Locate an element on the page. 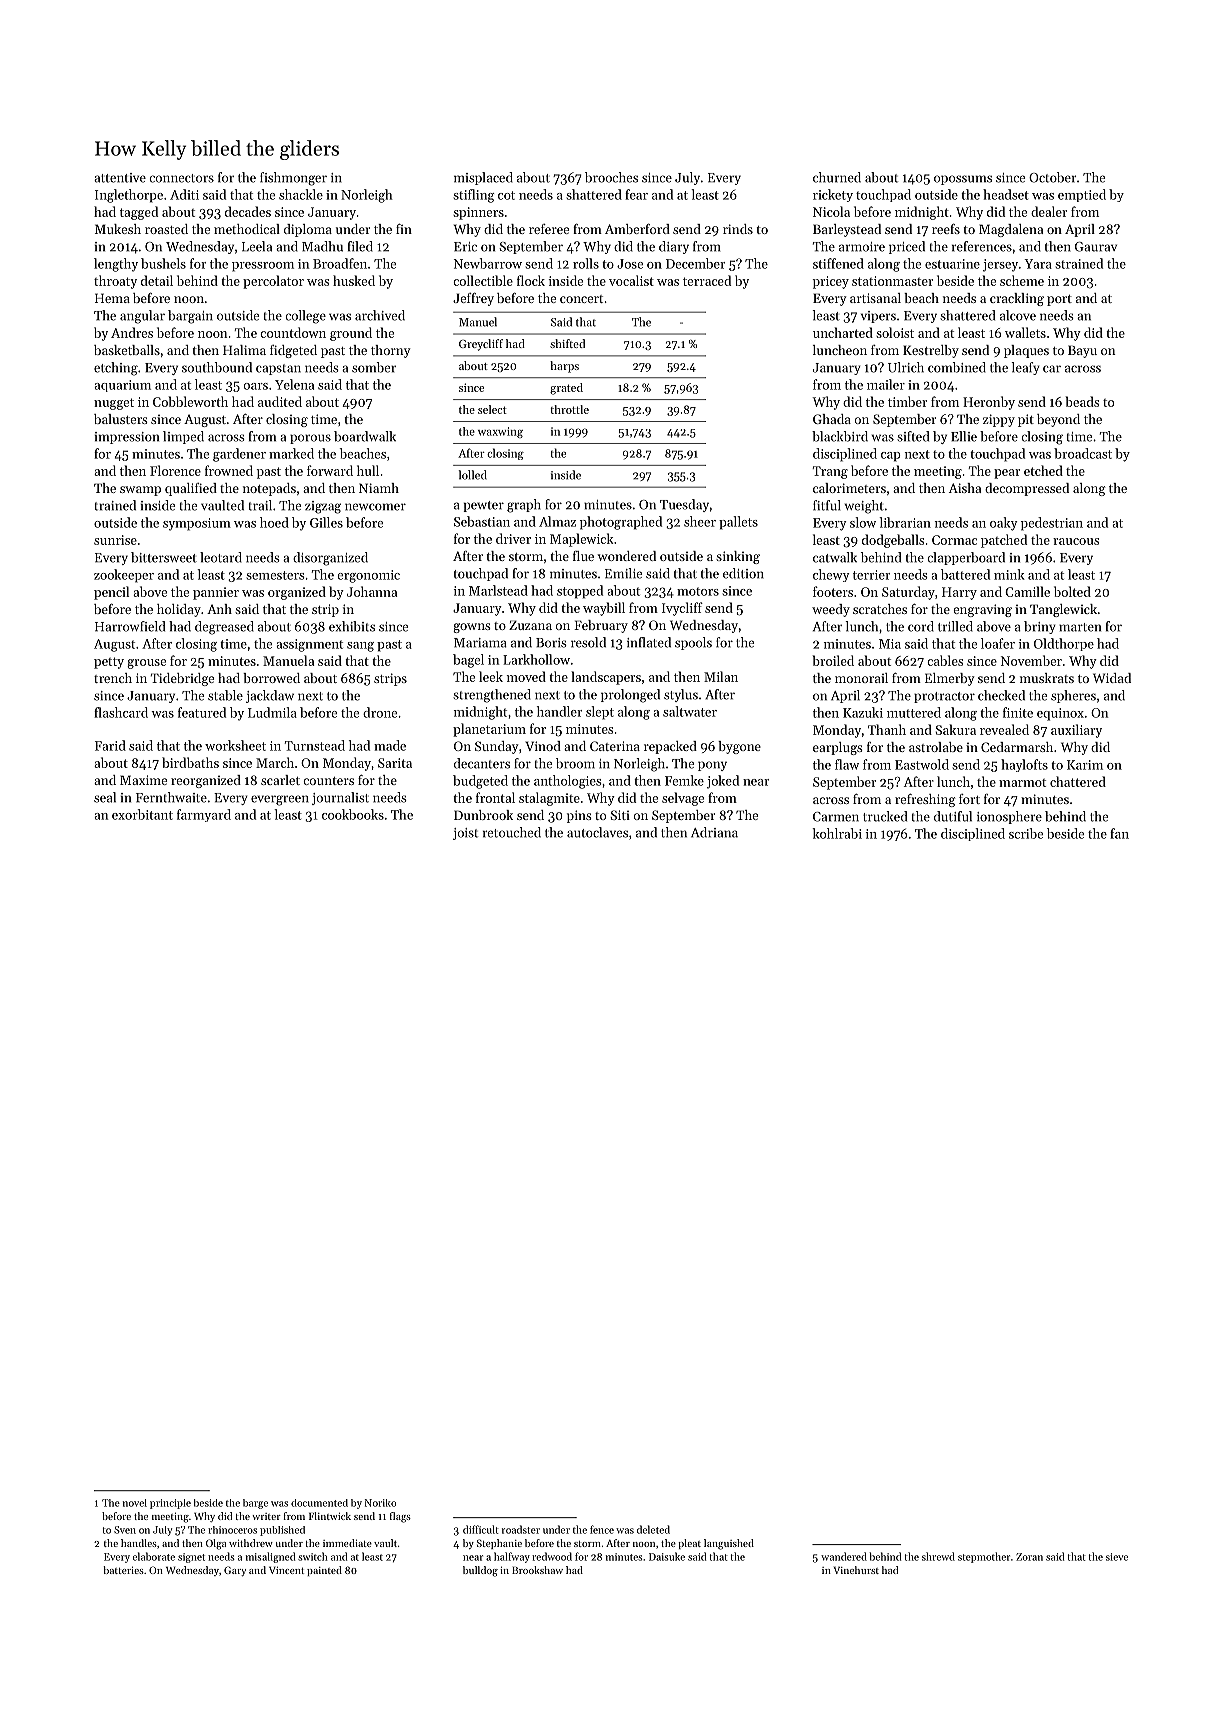 The height and width of the image is (1734, 1226). symposium is located at coordinates (197, 524).
